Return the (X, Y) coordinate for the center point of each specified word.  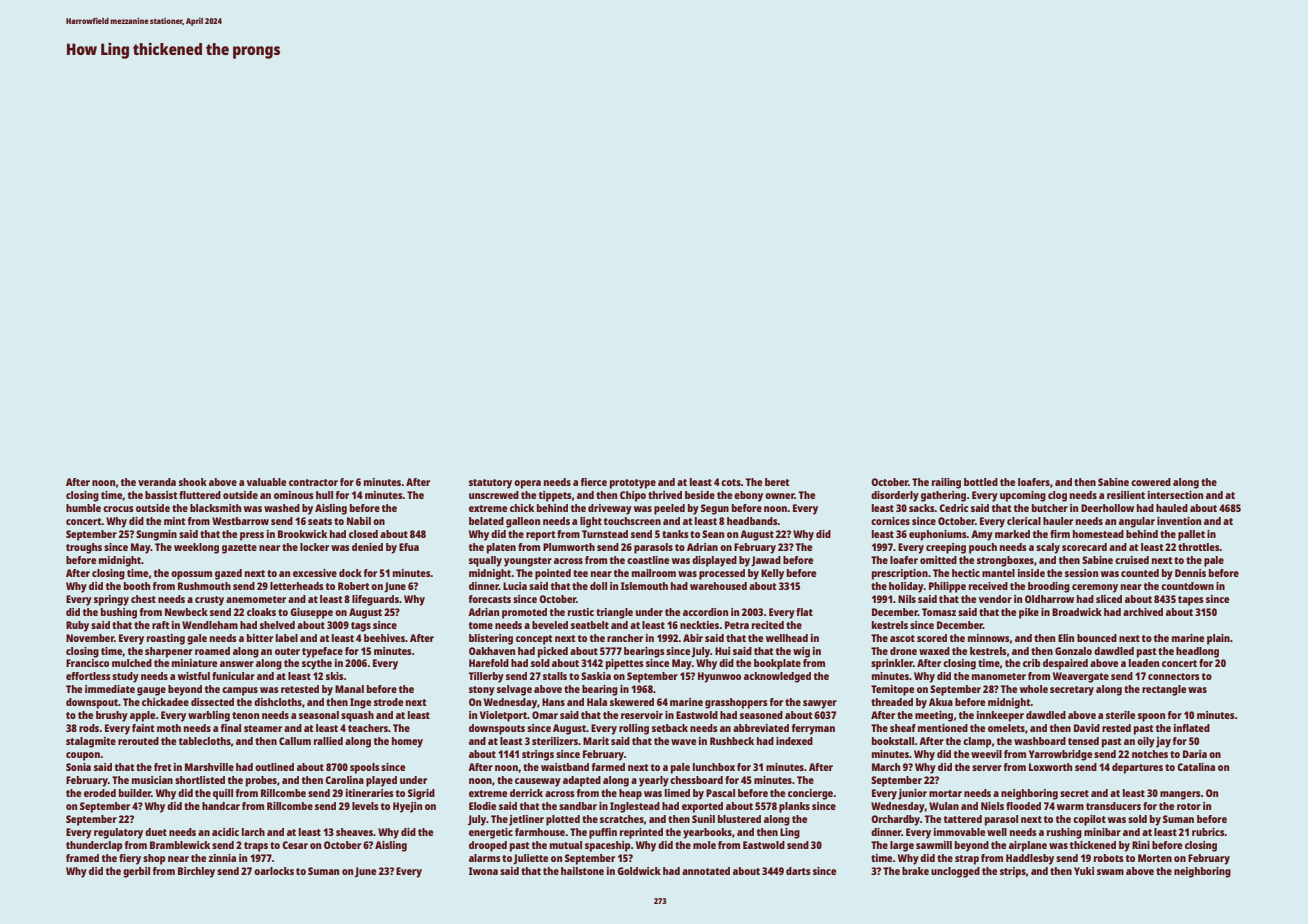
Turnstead (605, 534)
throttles (1199, 547)
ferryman (813, 729)
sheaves (354, 832)
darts (798, 871)
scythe (317, 664)
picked (553, 652)
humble (83, 508)
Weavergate (1081, 677)
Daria (1195, 754)
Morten (1155, 858)
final (231, 728)
